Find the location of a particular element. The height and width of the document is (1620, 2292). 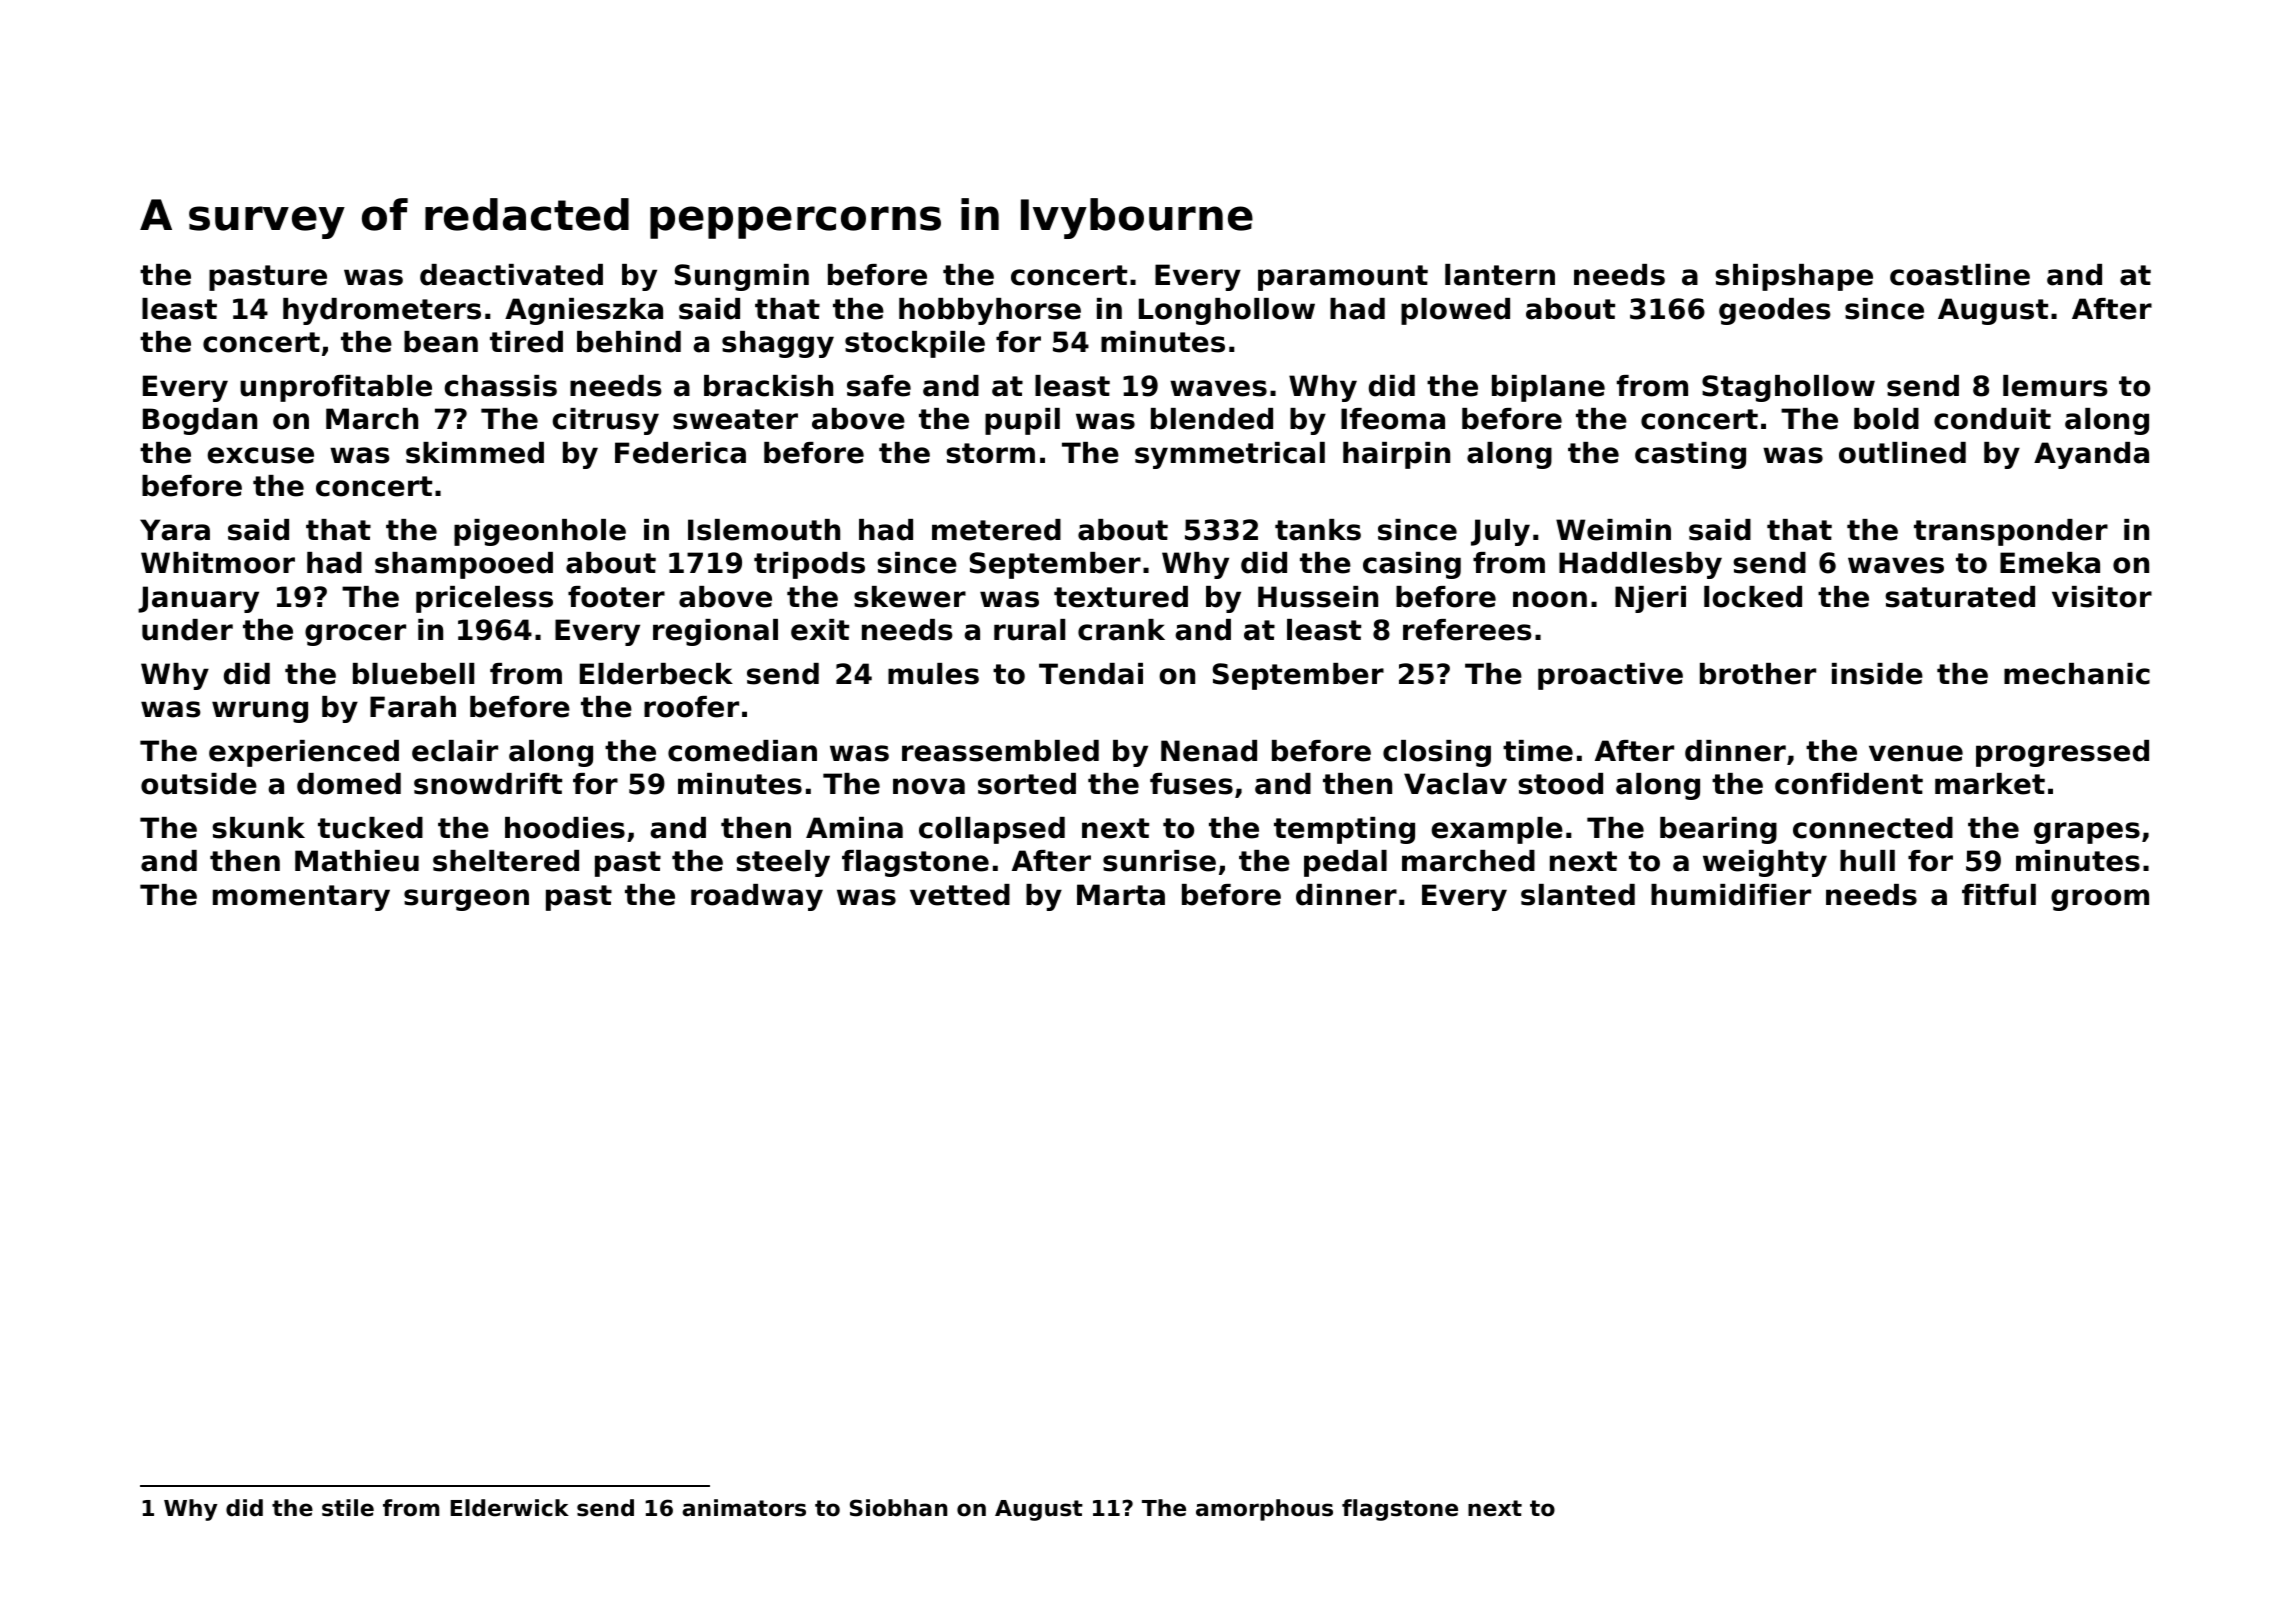

animators is located at coordinates (744, 1508).
